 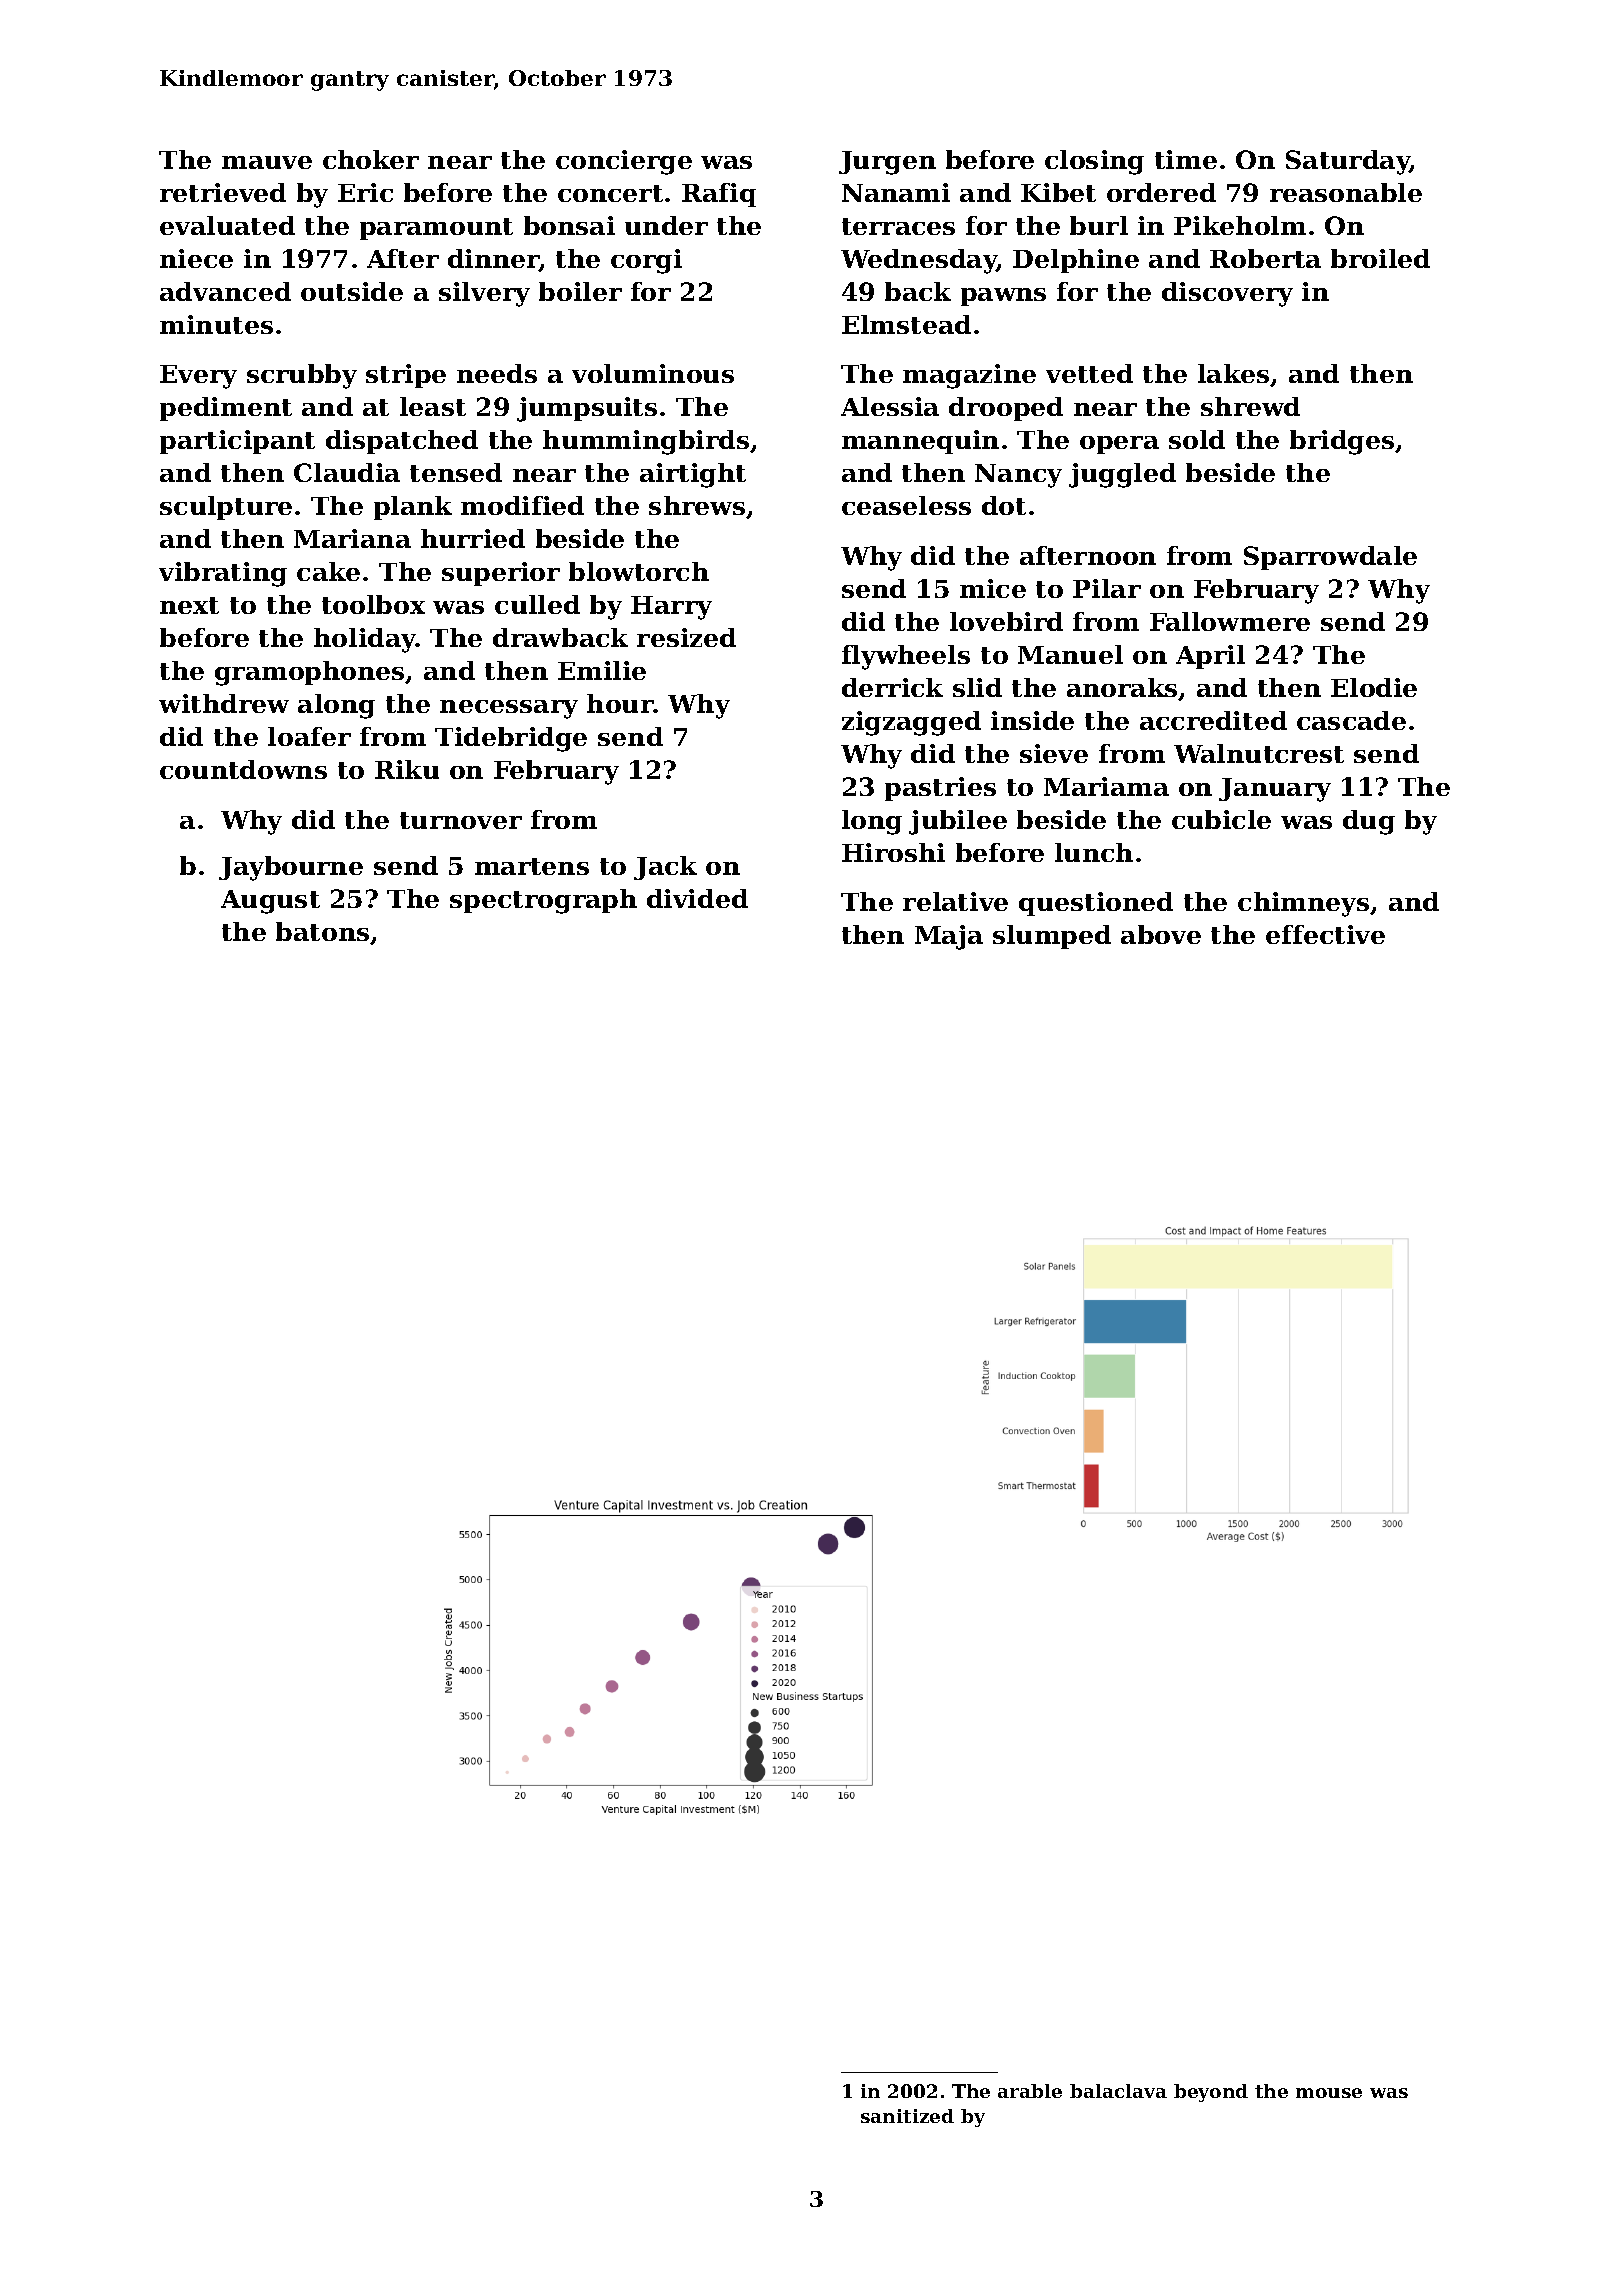 I want to click on flywheels, so click(x=906, y=657).
